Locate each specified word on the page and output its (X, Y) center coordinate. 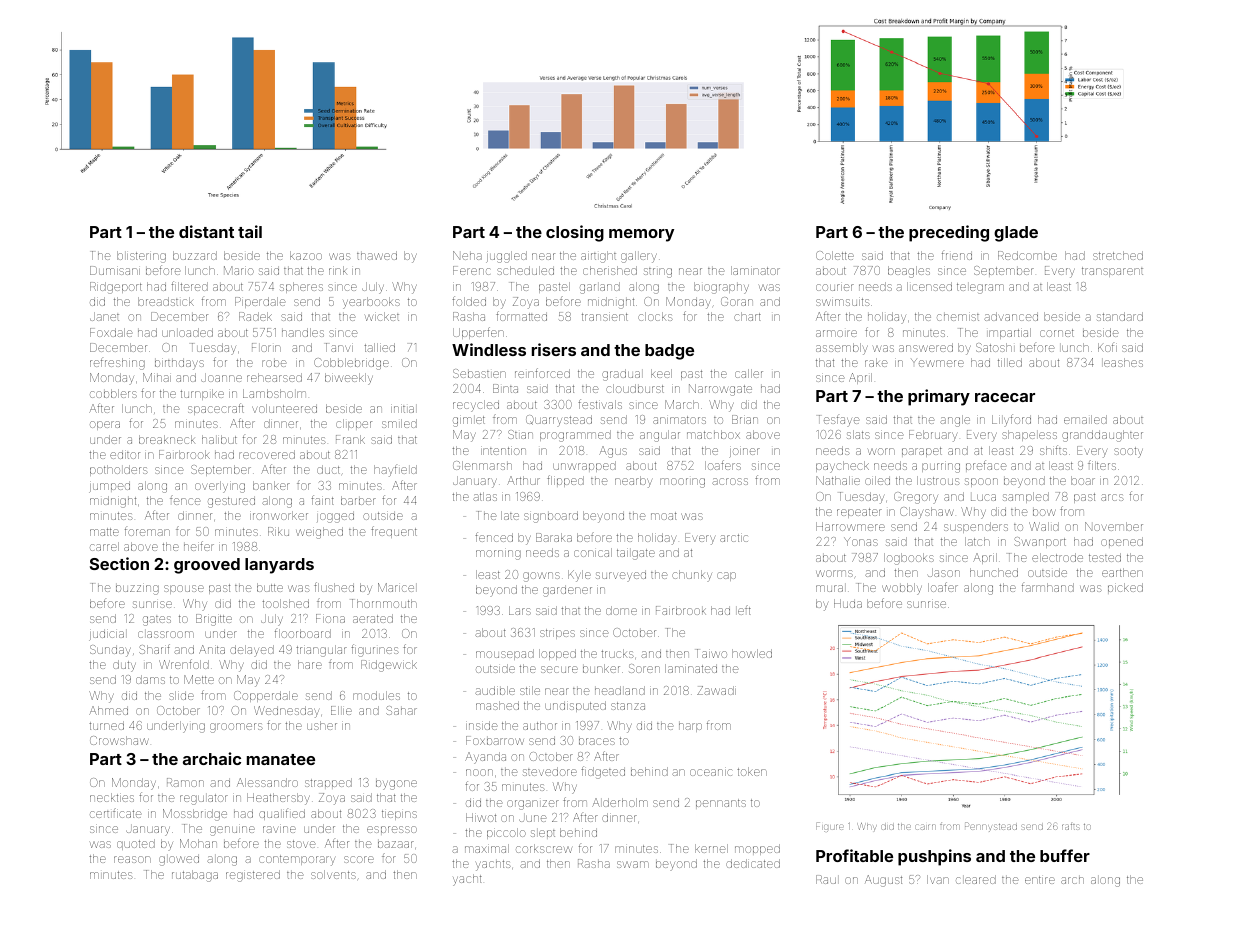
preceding (949, 233)
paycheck (842, 467)
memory (641, 235)
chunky (692, 576)
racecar (1005, 397)
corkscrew (544, 848)
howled (752, 653)
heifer (199, 546)
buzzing (137, 590)
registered (253, 876)
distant (206, 231)
